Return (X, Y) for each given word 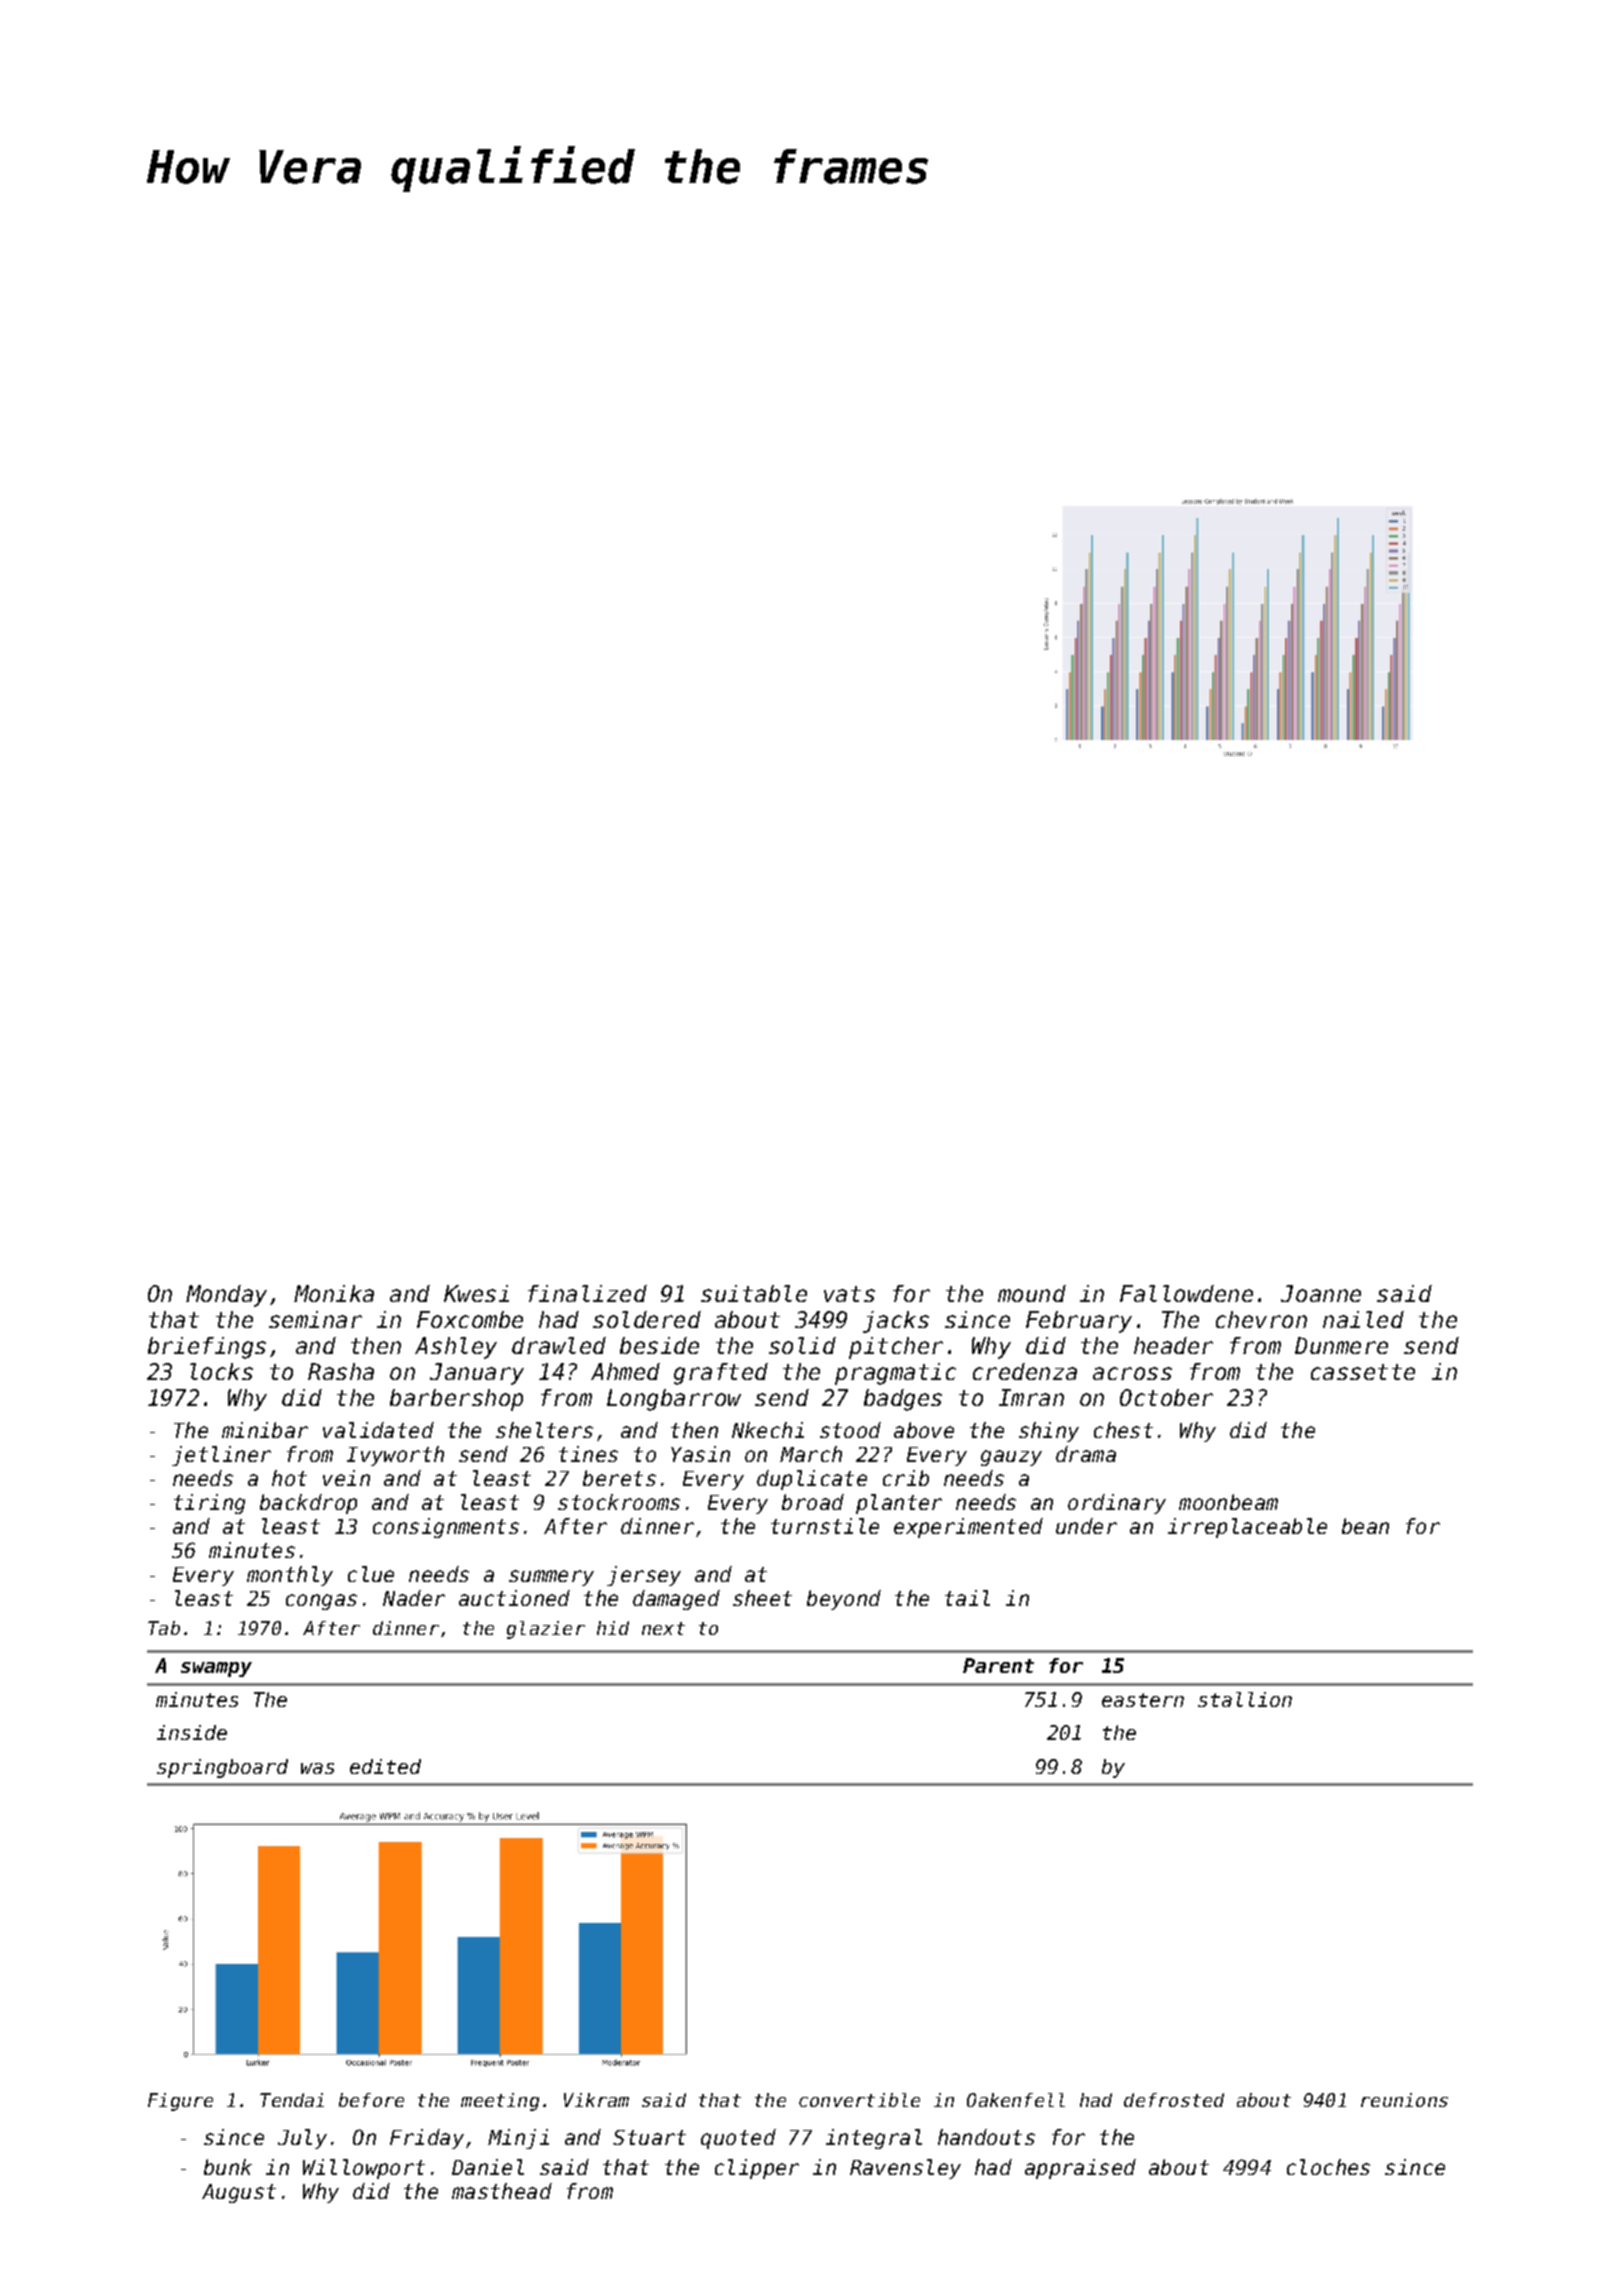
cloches (1328, 2167)
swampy (216, 1669)
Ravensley (905, 2169)
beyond (844, 1600)
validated (378, 1430)
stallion (1245, 1699)
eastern (1143, 1700)
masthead (502, 2191)
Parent (998, 1665)
